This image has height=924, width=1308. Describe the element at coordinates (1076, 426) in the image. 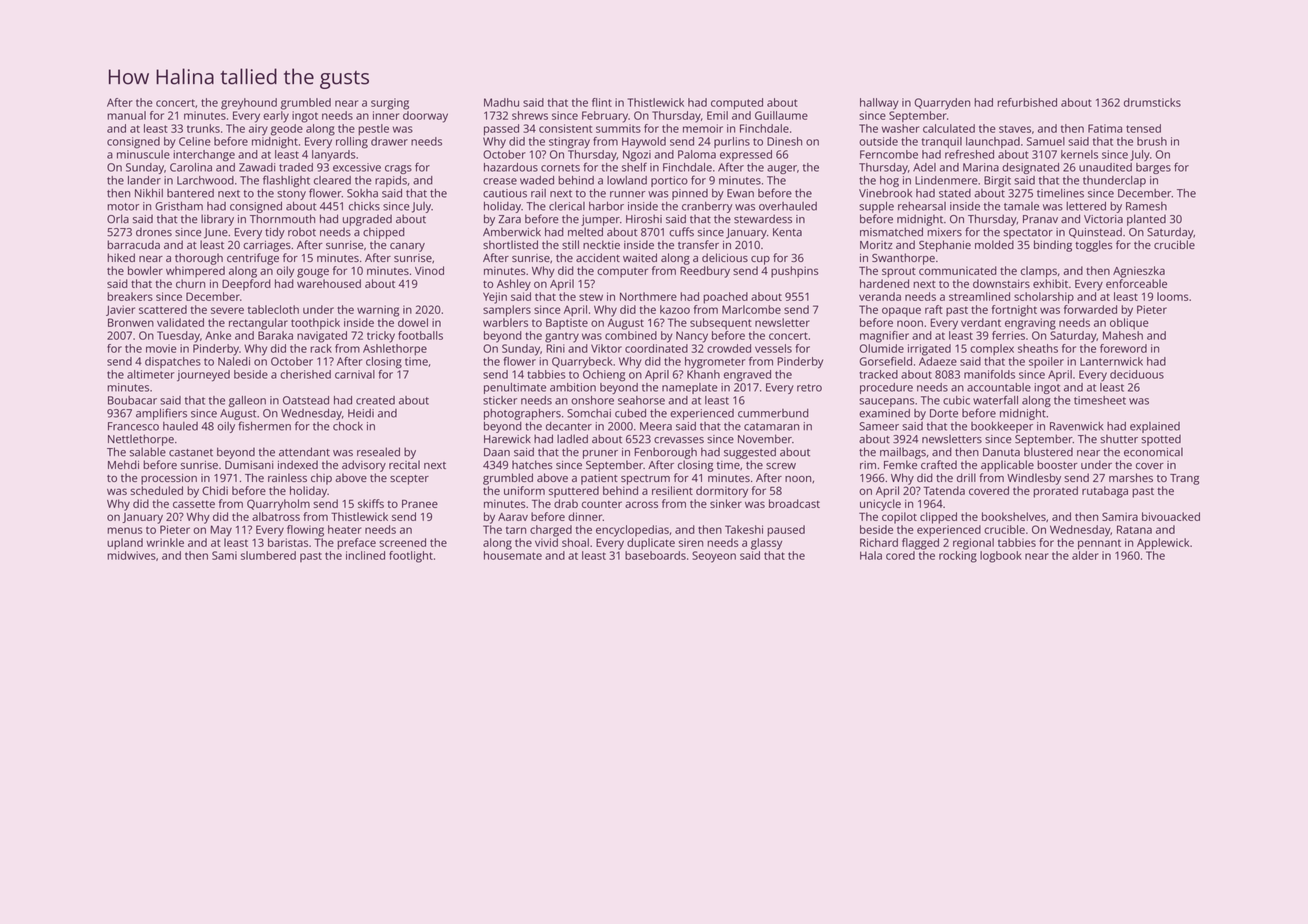

I see `Ravenwick` at that location.
